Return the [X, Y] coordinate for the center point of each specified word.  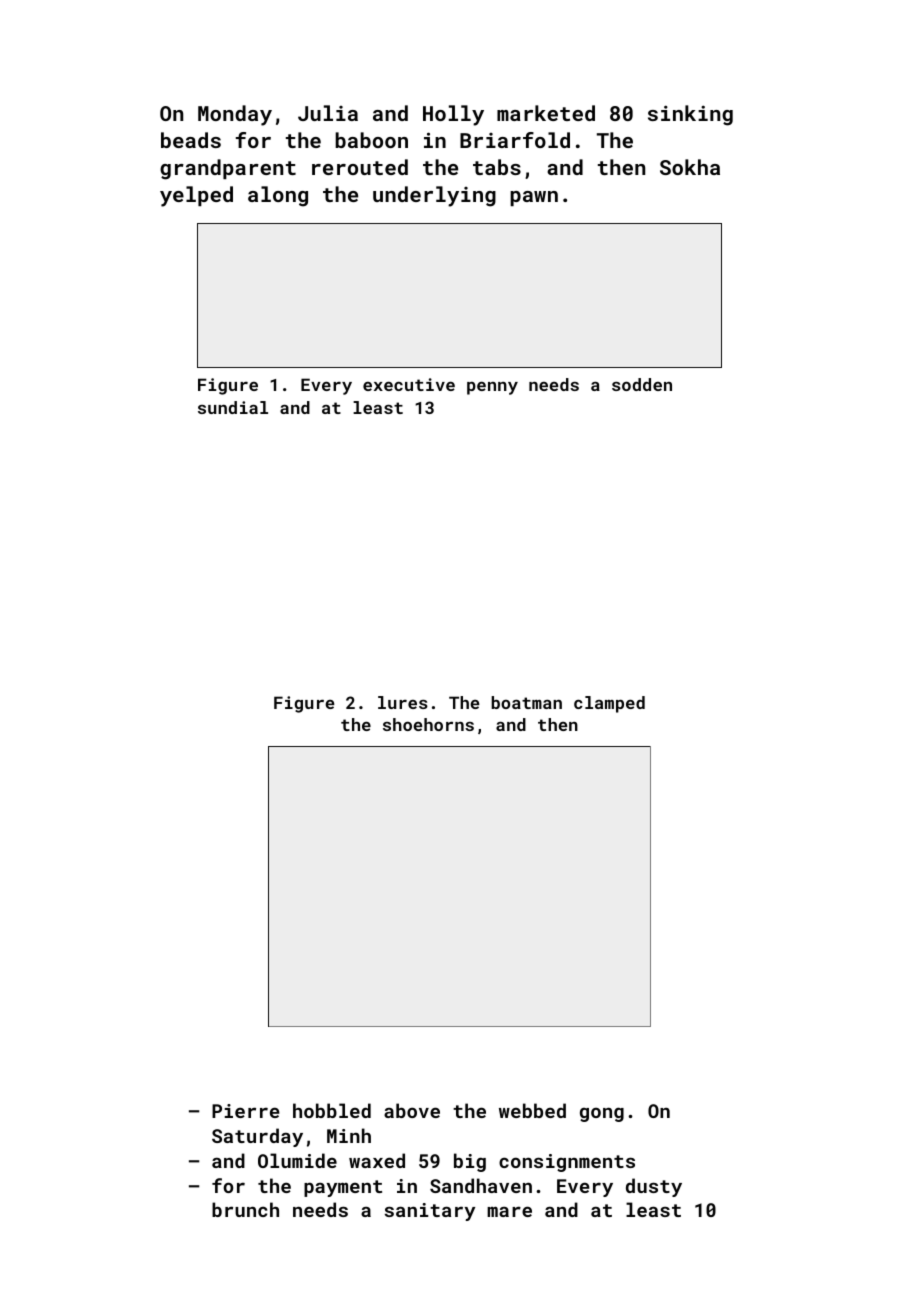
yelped [196, 196]
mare [509, 1211]
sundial [233, 407]
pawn [534, 198]
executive [409, 384]
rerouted [360, 167]
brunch [245, 1209]
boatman [526, 702]
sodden [642, 384]
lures [403, 702]
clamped [609, 704]
